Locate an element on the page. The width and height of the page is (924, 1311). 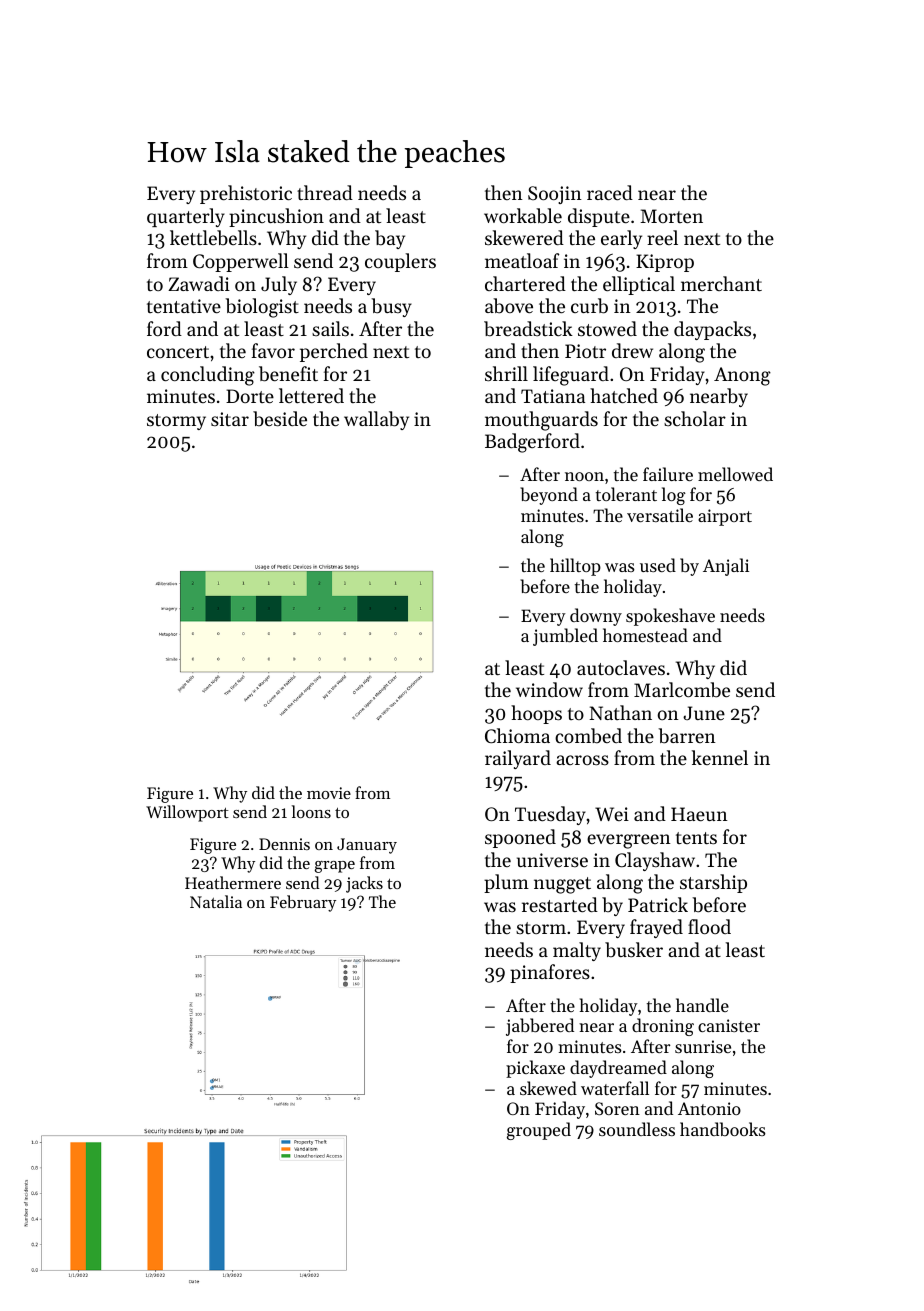
jabbered is located at coordinates (540, 1027).
